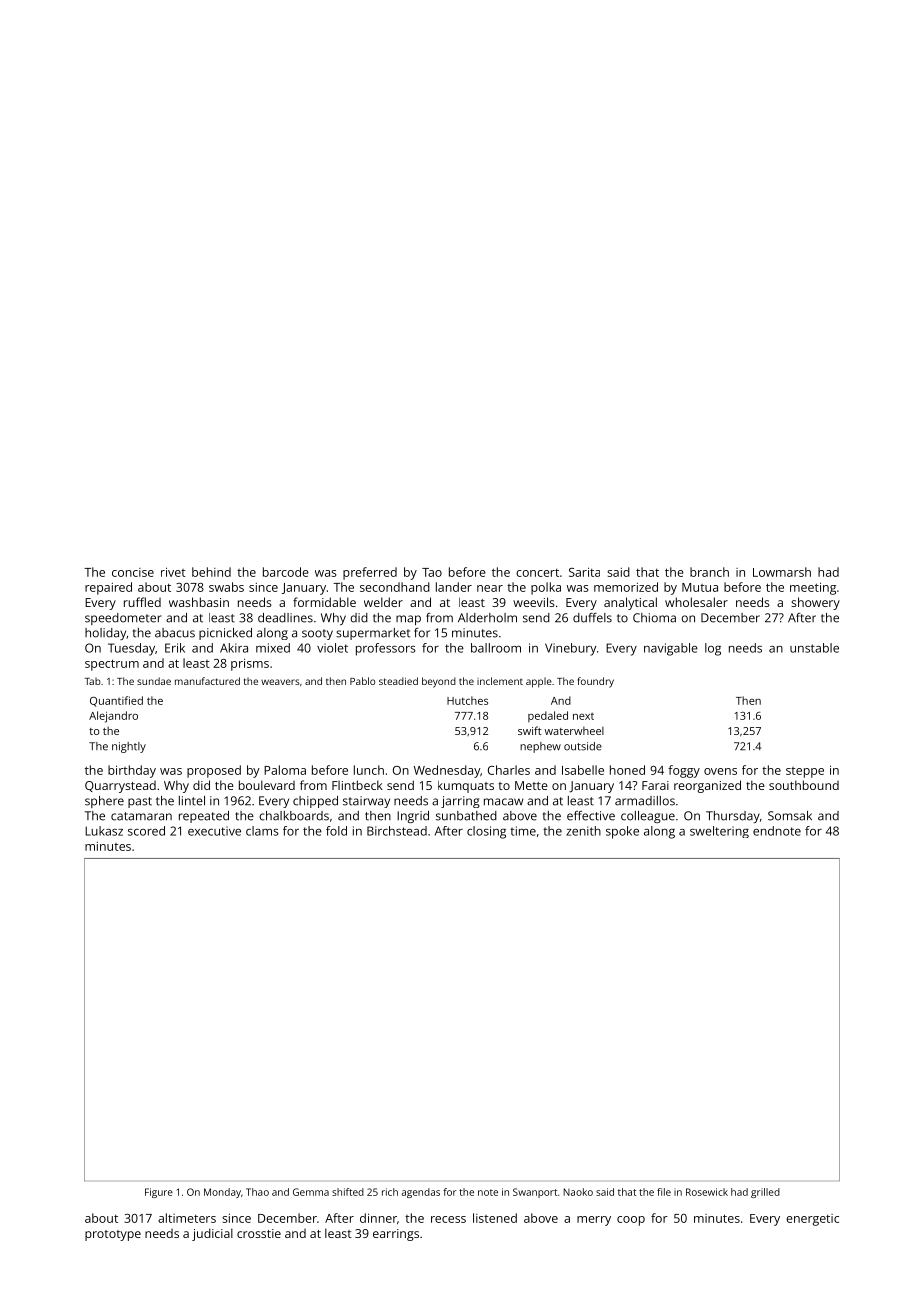  Describe the element at coordinates (709, 572) in the document. I see `branch` at that location.
